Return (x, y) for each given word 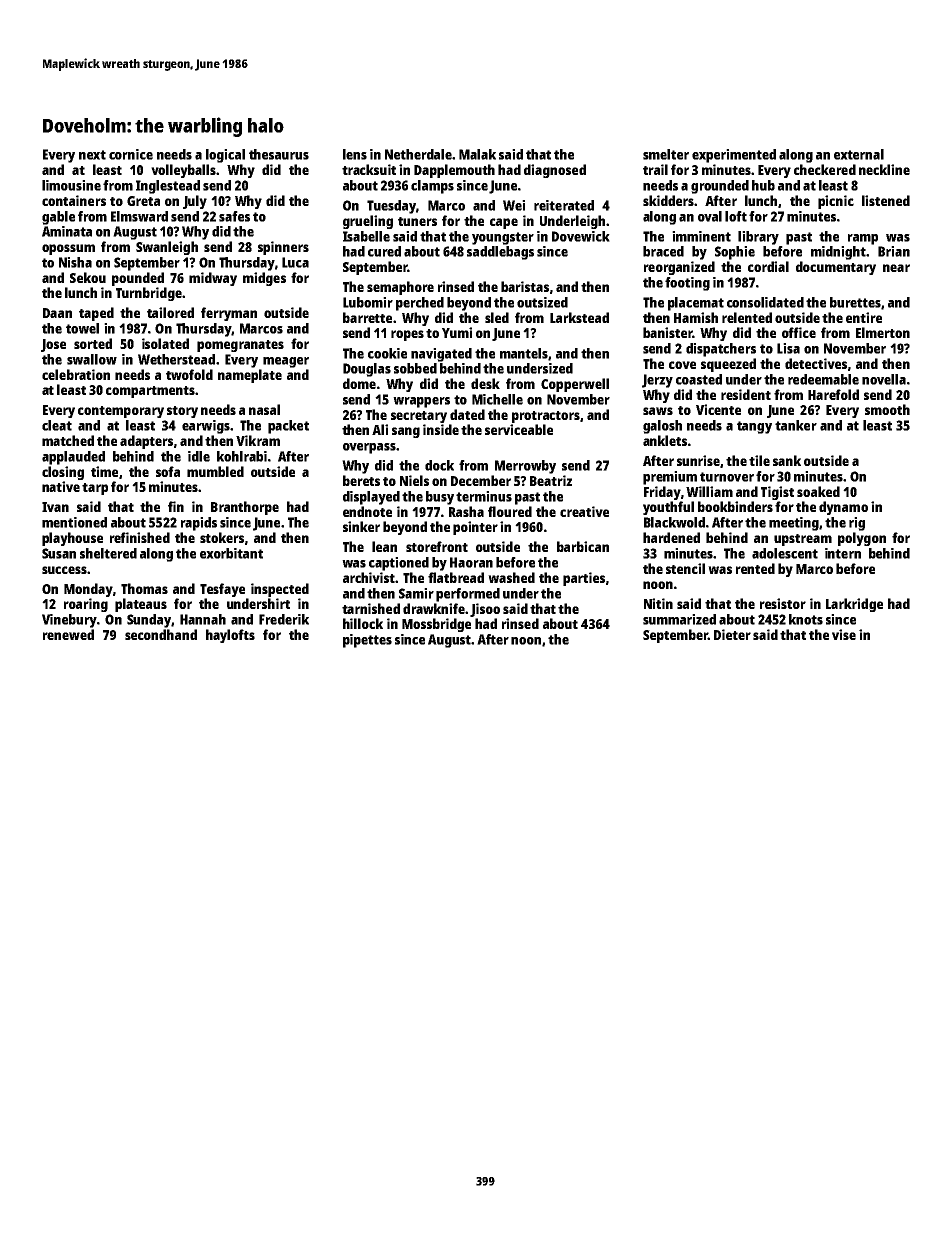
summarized (679, 619)
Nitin (658, 603)
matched (68, 440)
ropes (407, 335)
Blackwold (674, 522)
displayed (371, 498)
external (859, 154)
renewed (68, 634)
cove (682, 365)
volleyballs (183, 171)
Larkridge (854, 605)
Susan (59, 553)
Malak (477, 154)
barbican (583, 546)
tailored (170, 312)
